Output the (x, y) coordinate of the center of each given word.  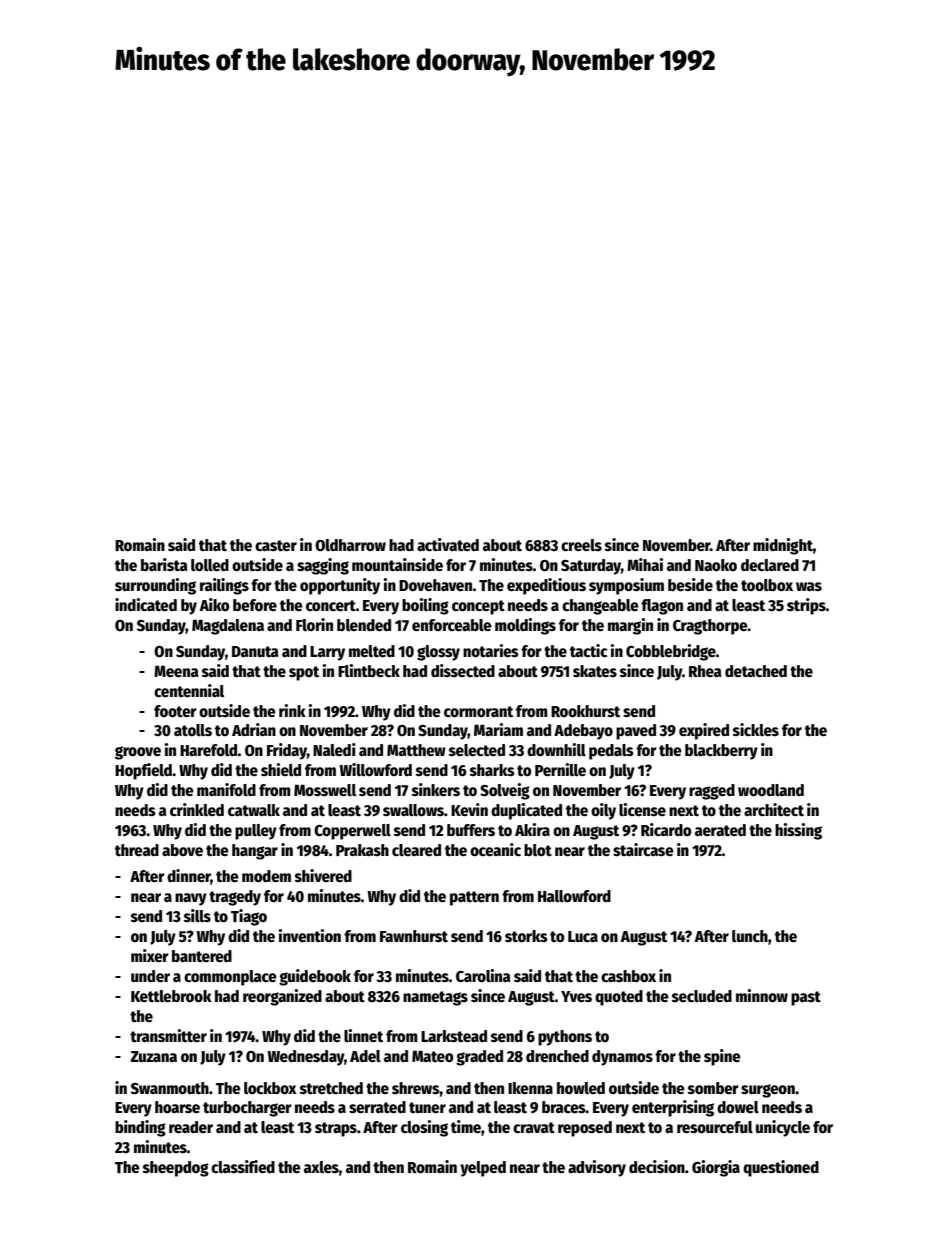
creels (581, 545)
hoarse (177, 1107)
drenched (557, 1056)
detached (756, 671)
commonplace (230, 978)
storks (526, 936)
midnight (783, 546)
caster (276, 545)
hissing (798, 831)
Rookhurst (585, 711)
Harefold (209, 750)
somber (713, 1088)
